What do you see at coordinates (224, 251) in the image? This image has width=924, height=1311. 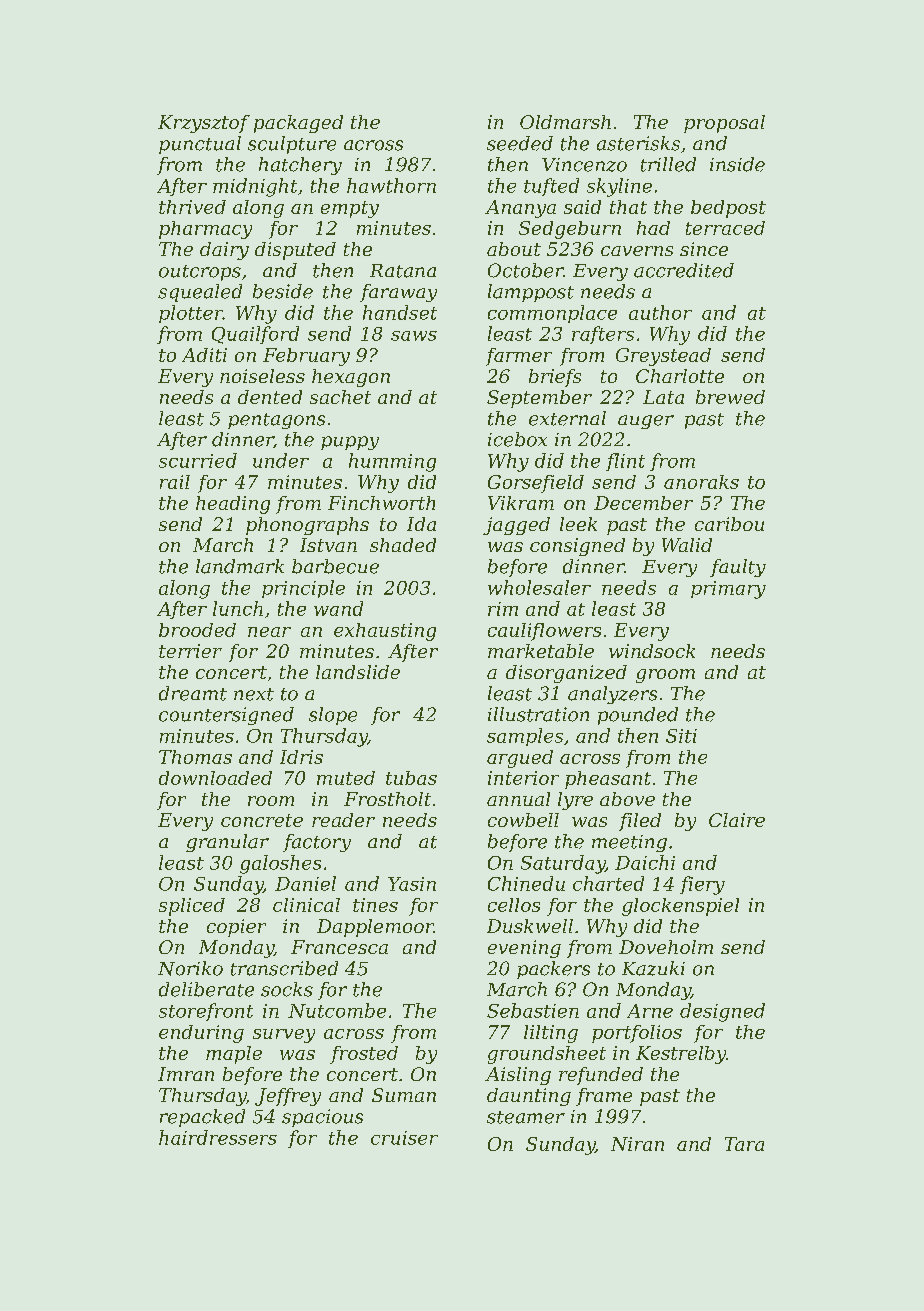 I see `dairy` at bounding box center [224, 251].
